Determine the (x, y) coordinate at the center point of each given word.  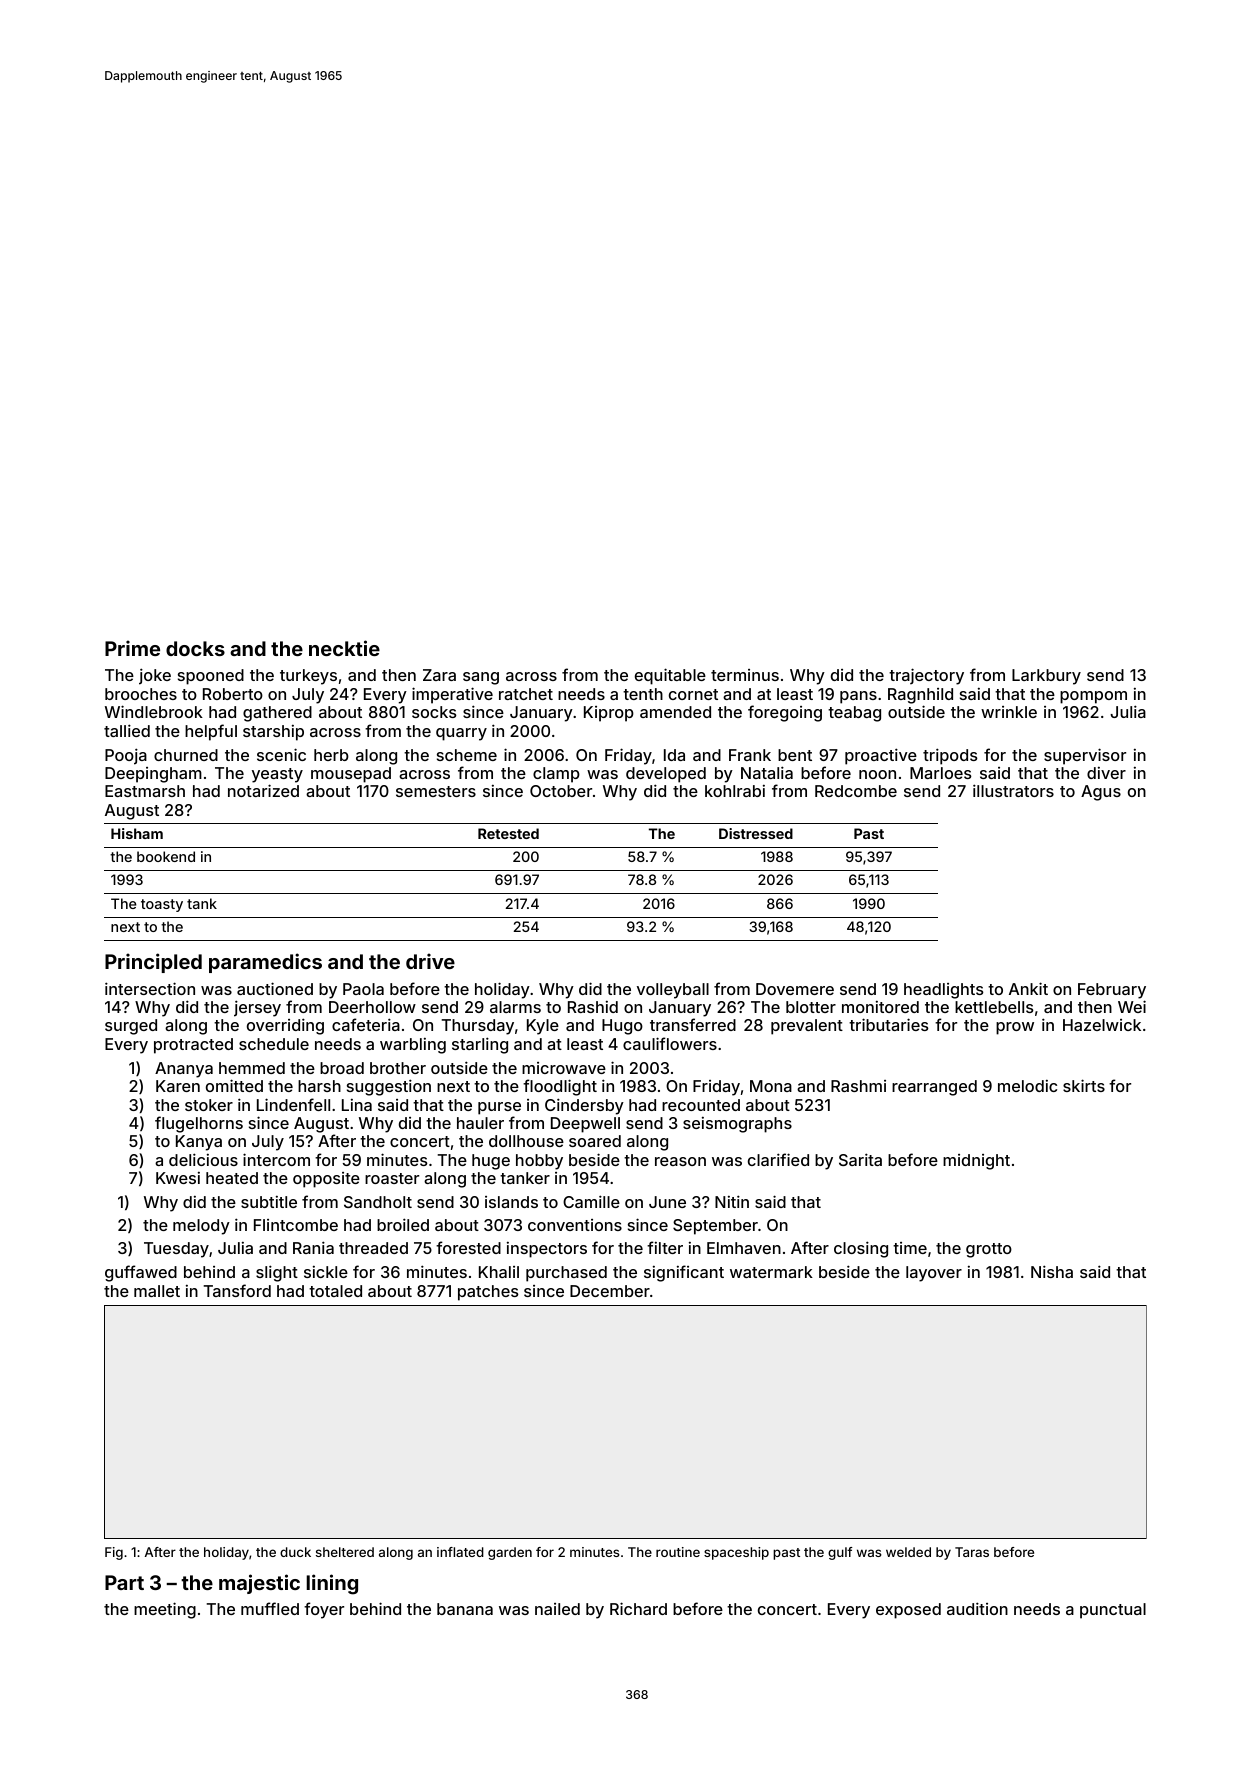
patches (488, 1293)
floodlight (560, 1087)
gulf (840, 1553)
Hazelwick (1102, 1025)
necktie (344, 648)
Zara (439, 675)
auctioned (275, 988)
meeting (165, 1610)
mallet (157, 1291)
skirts (1084, 1085)
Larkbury (1046, 677)
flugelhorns (199, 1124)
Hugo (622, 1027)
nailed (557, 1609)
